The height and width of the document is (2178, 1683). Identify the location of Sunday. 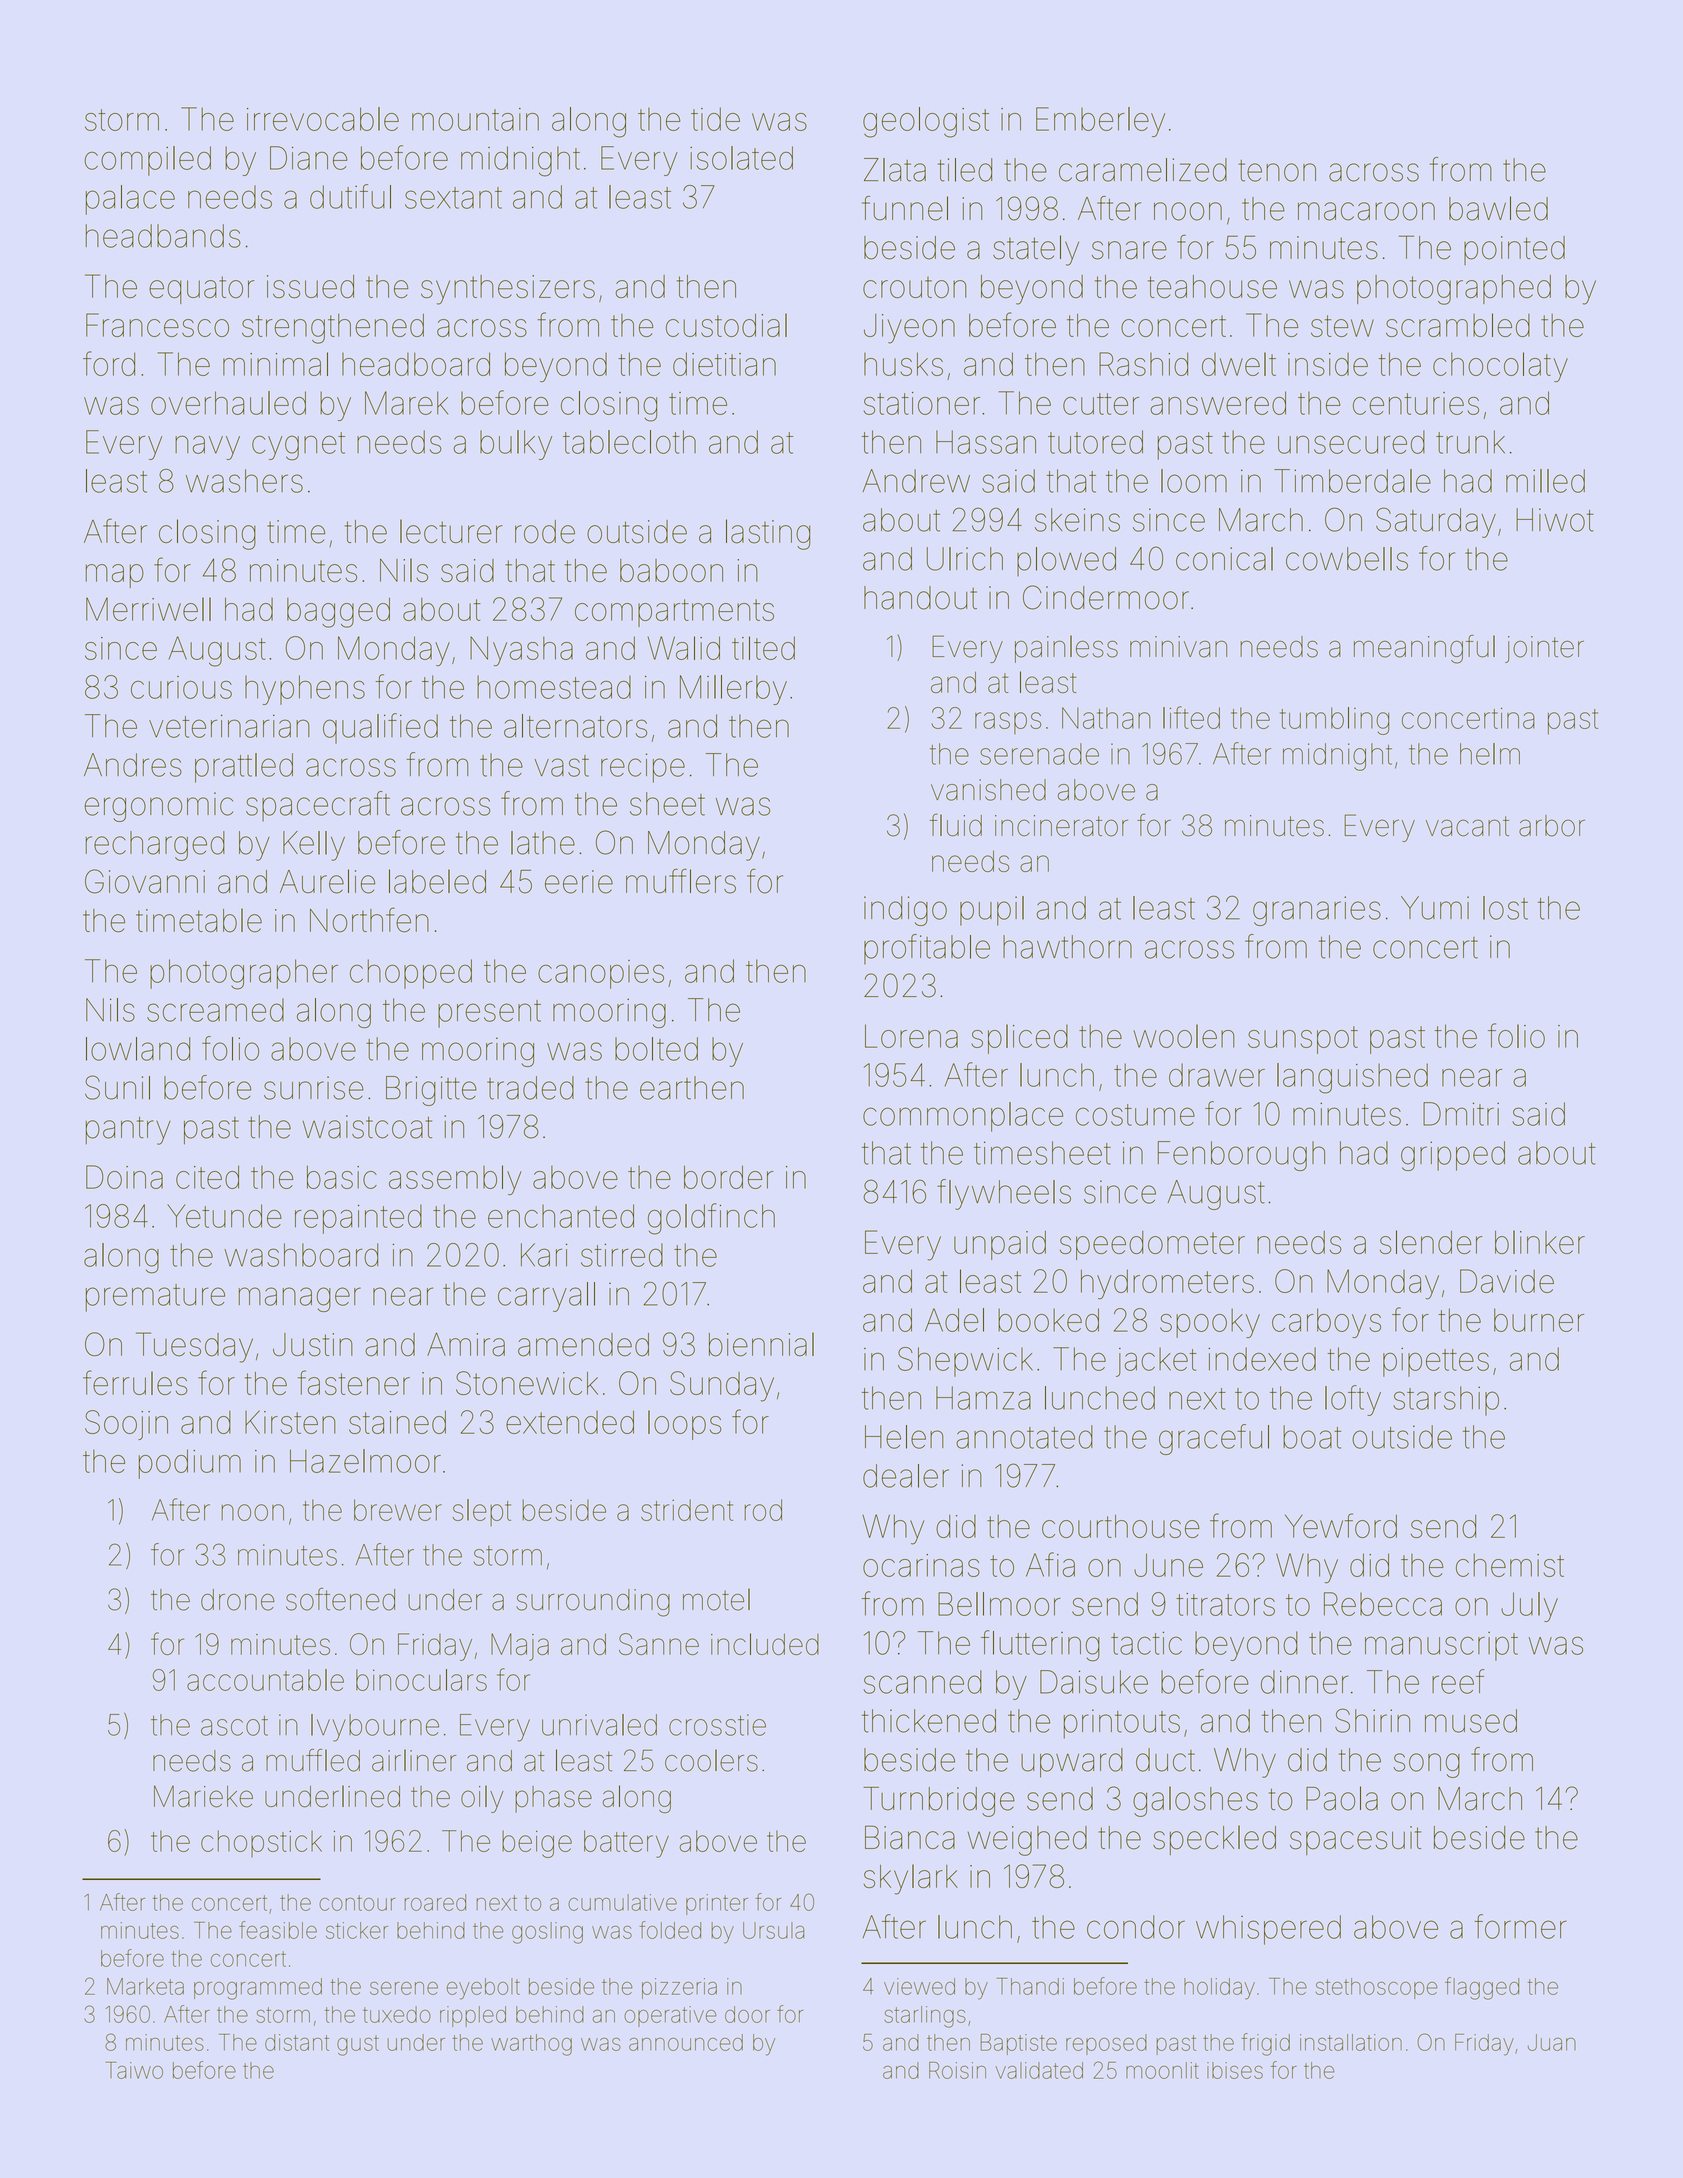
(722, 1386).
